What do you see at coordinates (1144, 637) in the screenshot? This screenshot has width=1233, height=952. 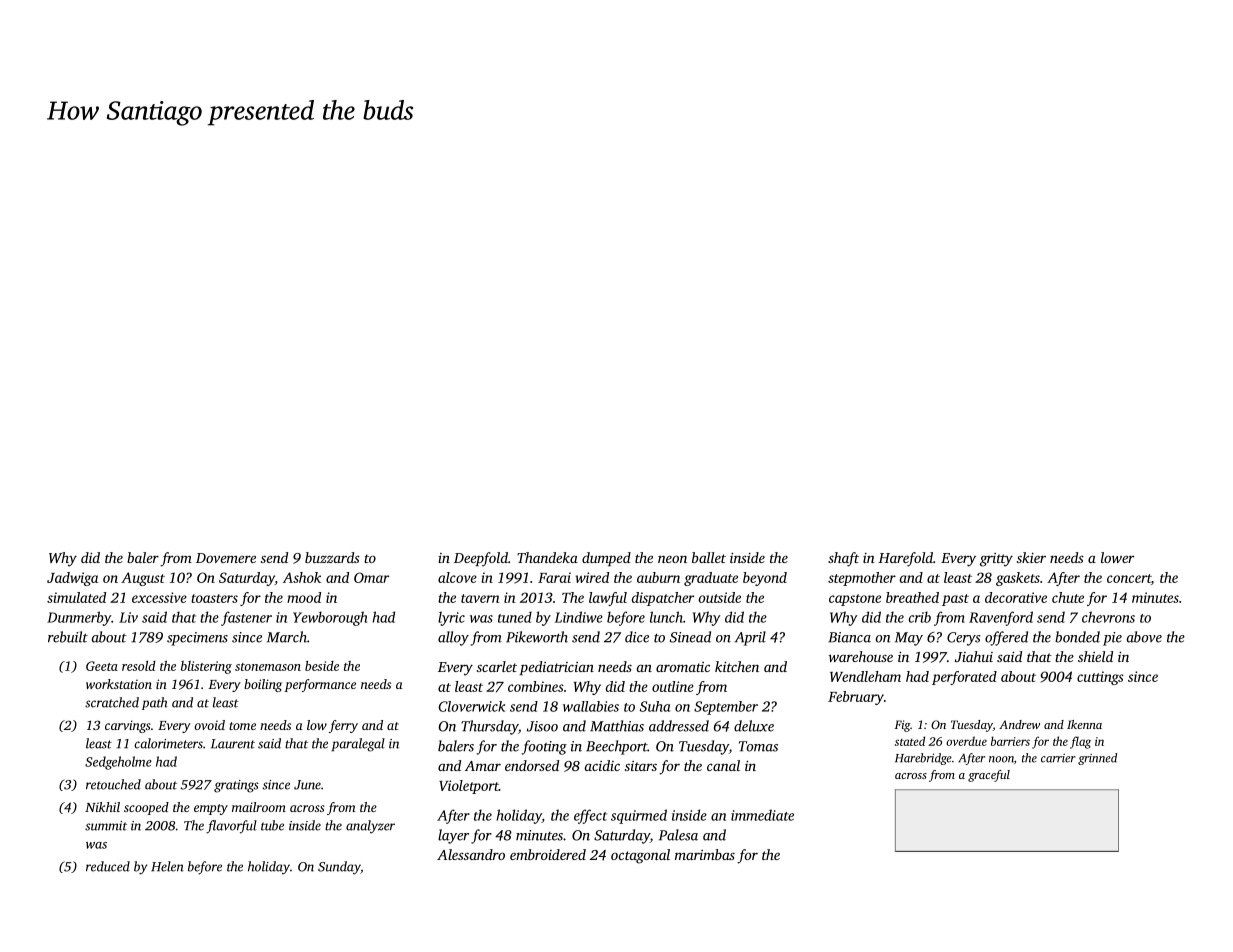 I see `above` at bounding box center [1144, 637].
